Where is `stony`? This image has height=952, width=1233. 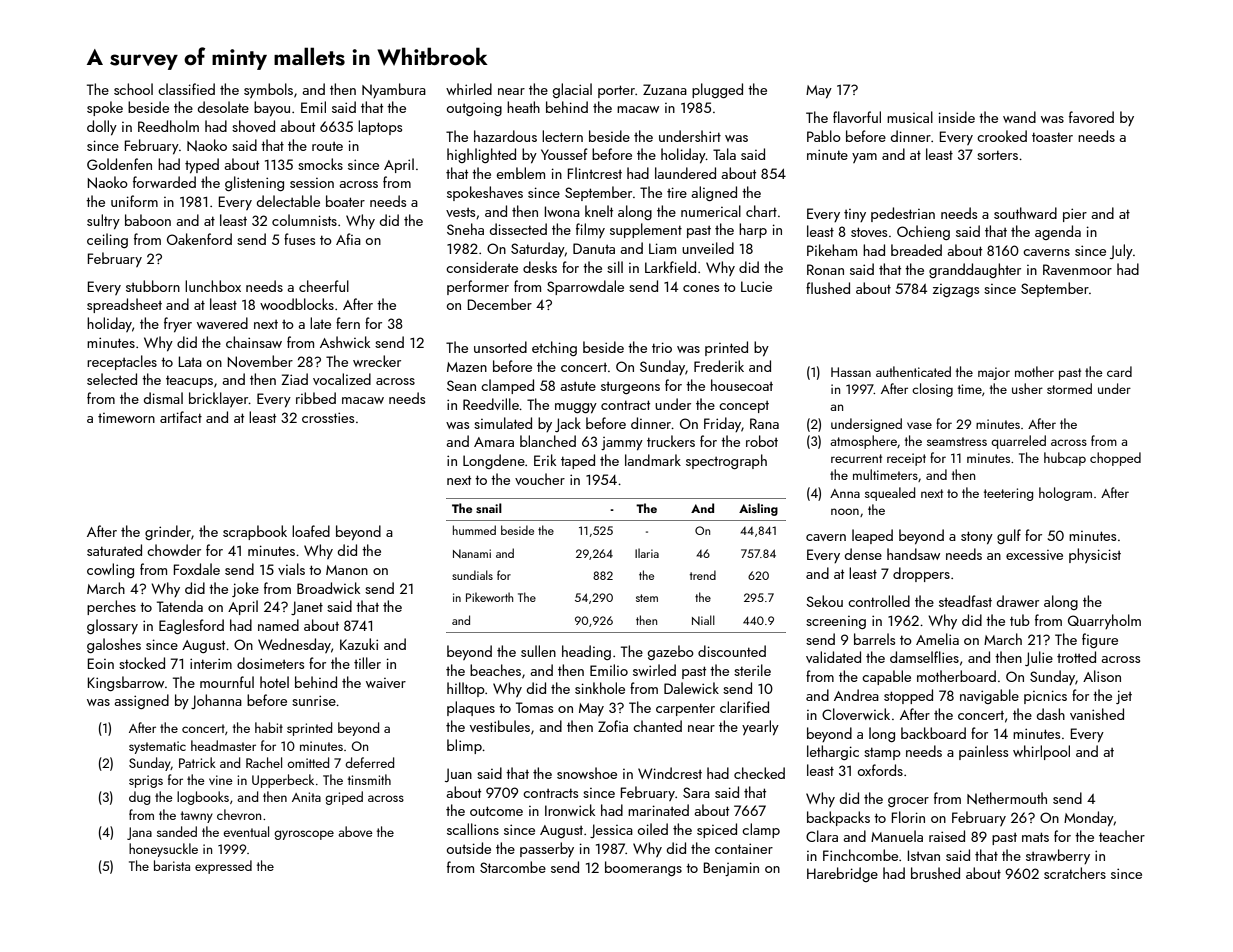
stony is located at coordinates (977, 537).
